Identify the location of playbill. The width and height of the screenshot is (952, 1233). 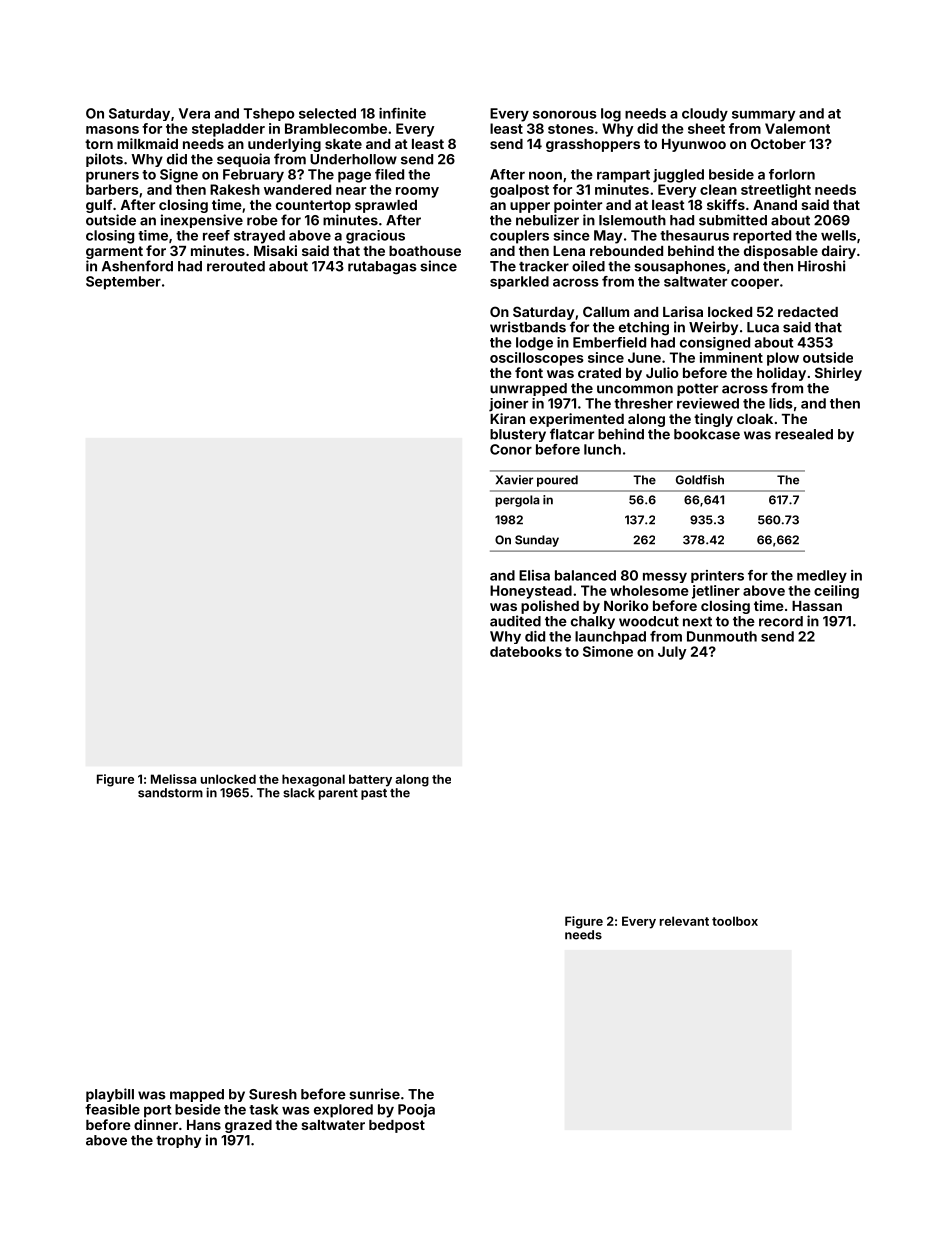
(110, 1095).
